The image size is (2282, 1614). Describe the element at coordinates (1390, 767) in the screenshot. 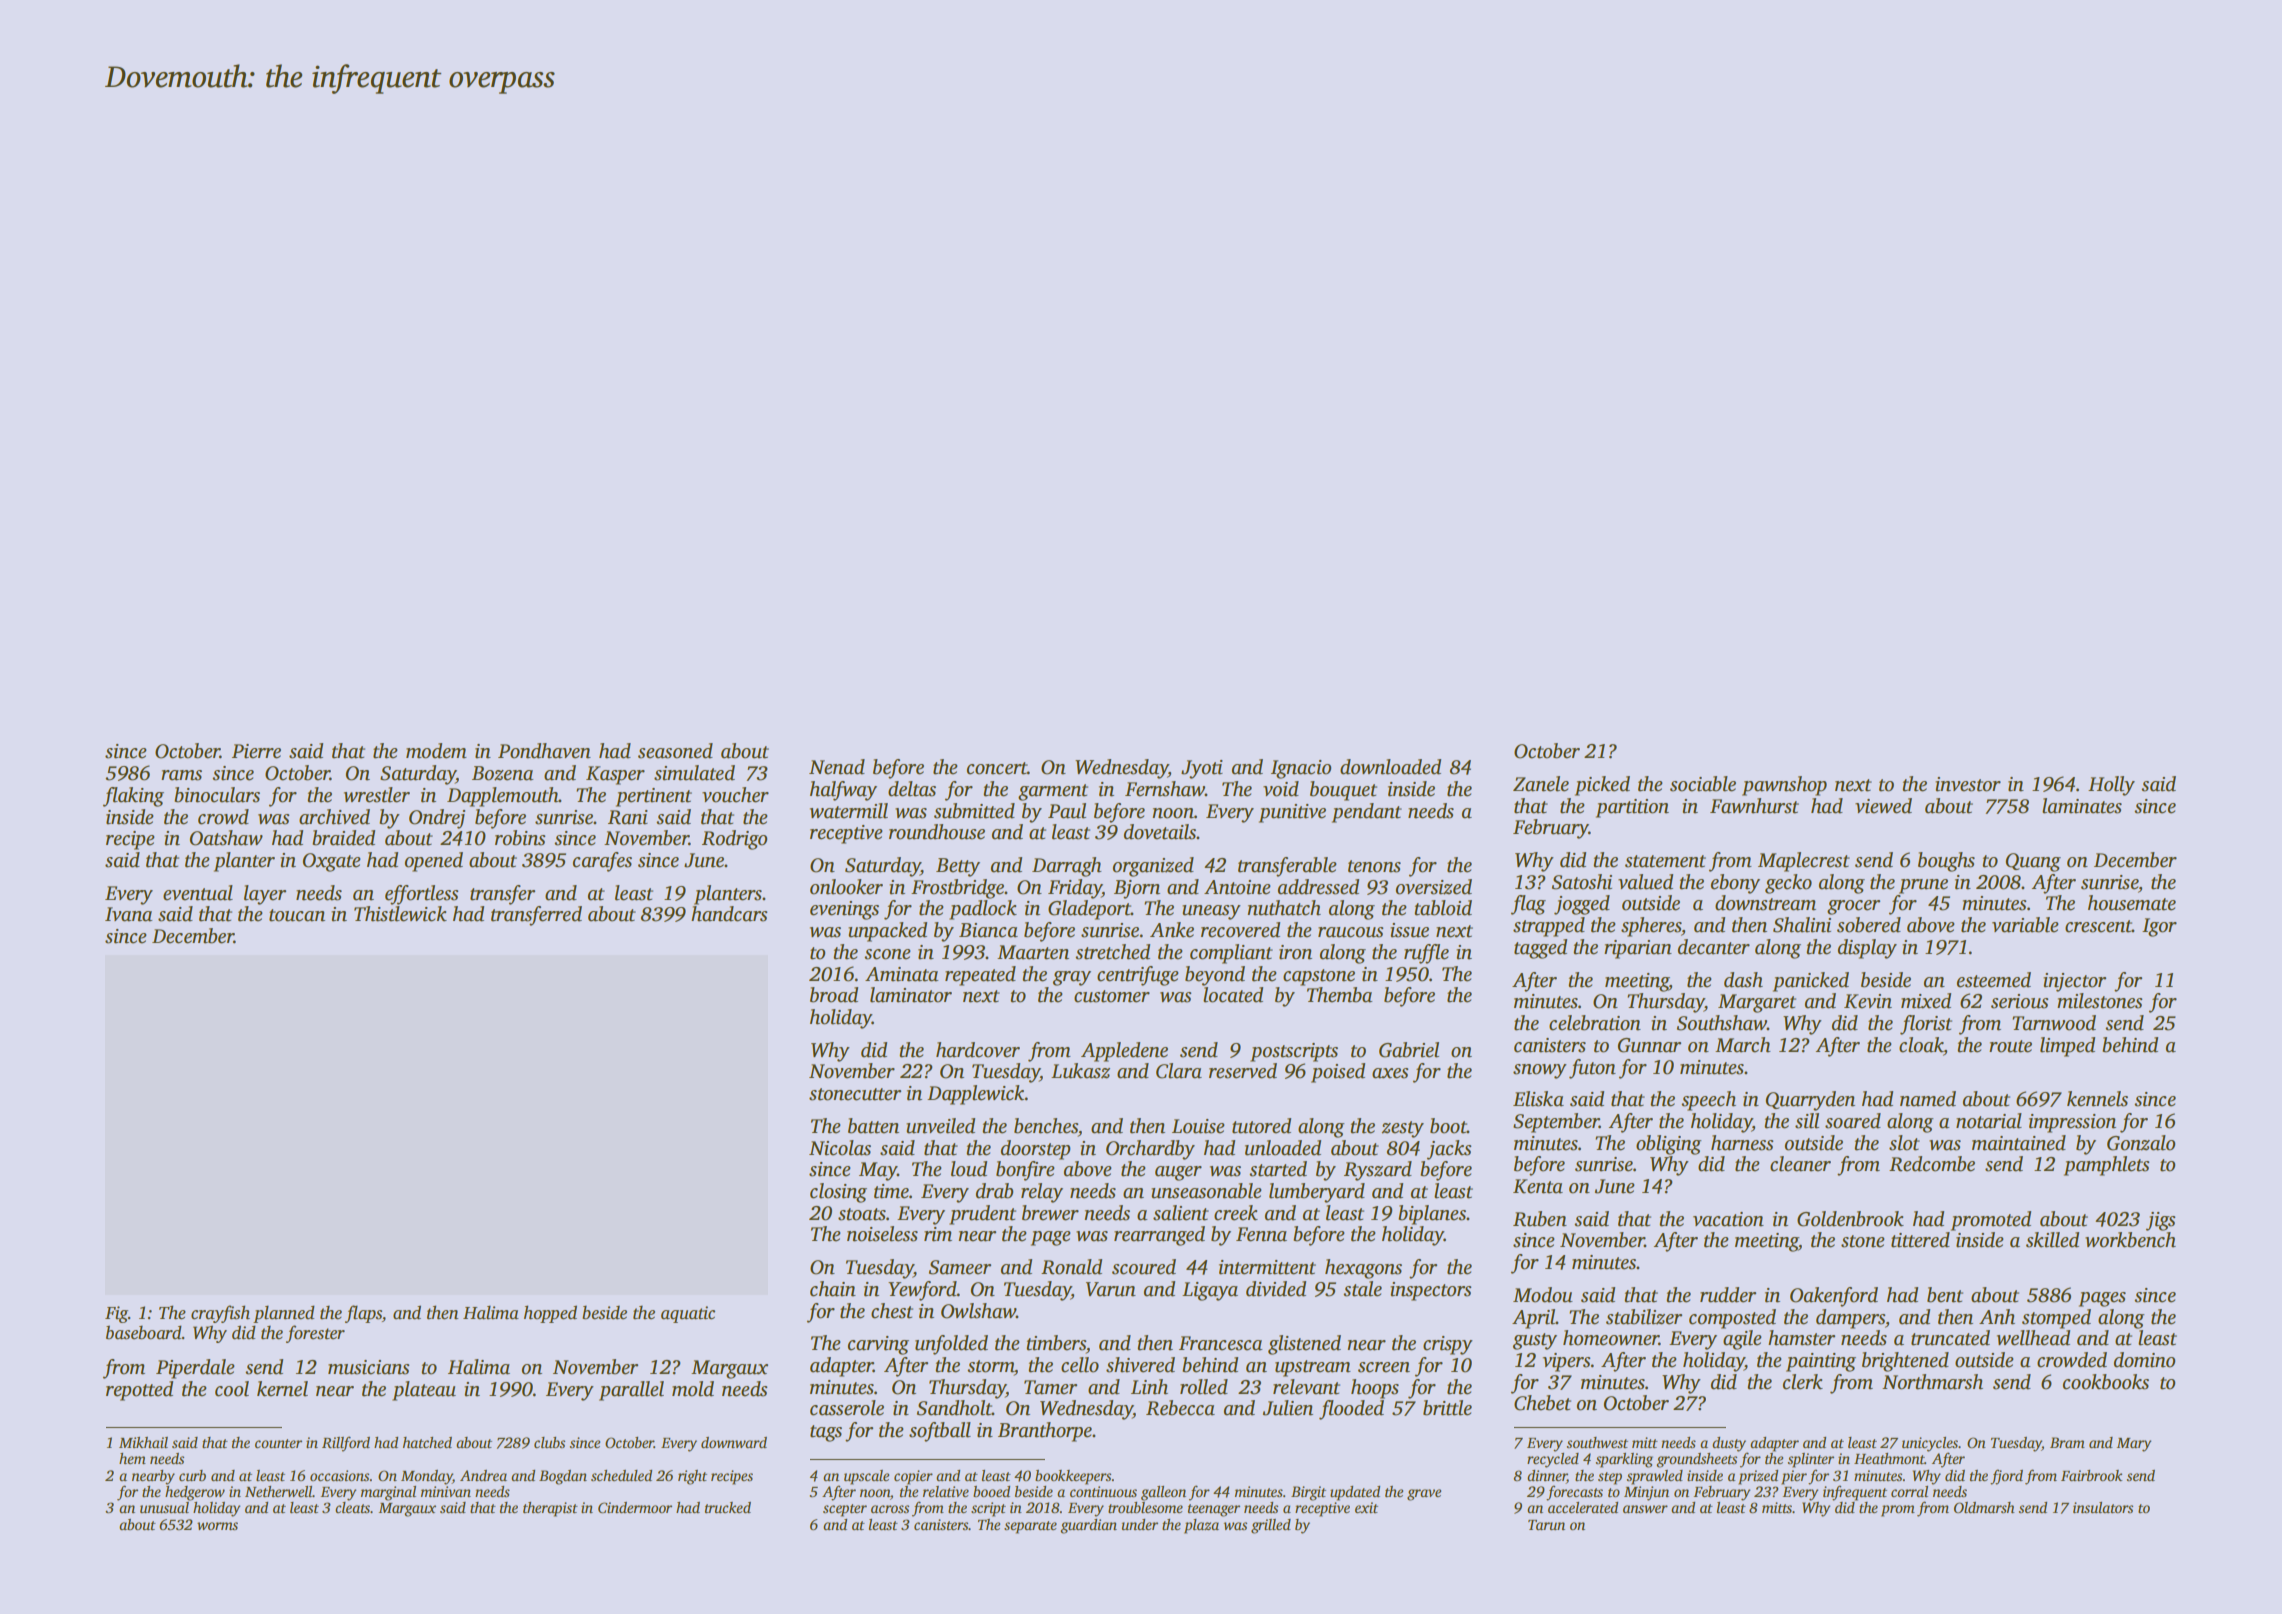

I see `downloaded` at that location.
